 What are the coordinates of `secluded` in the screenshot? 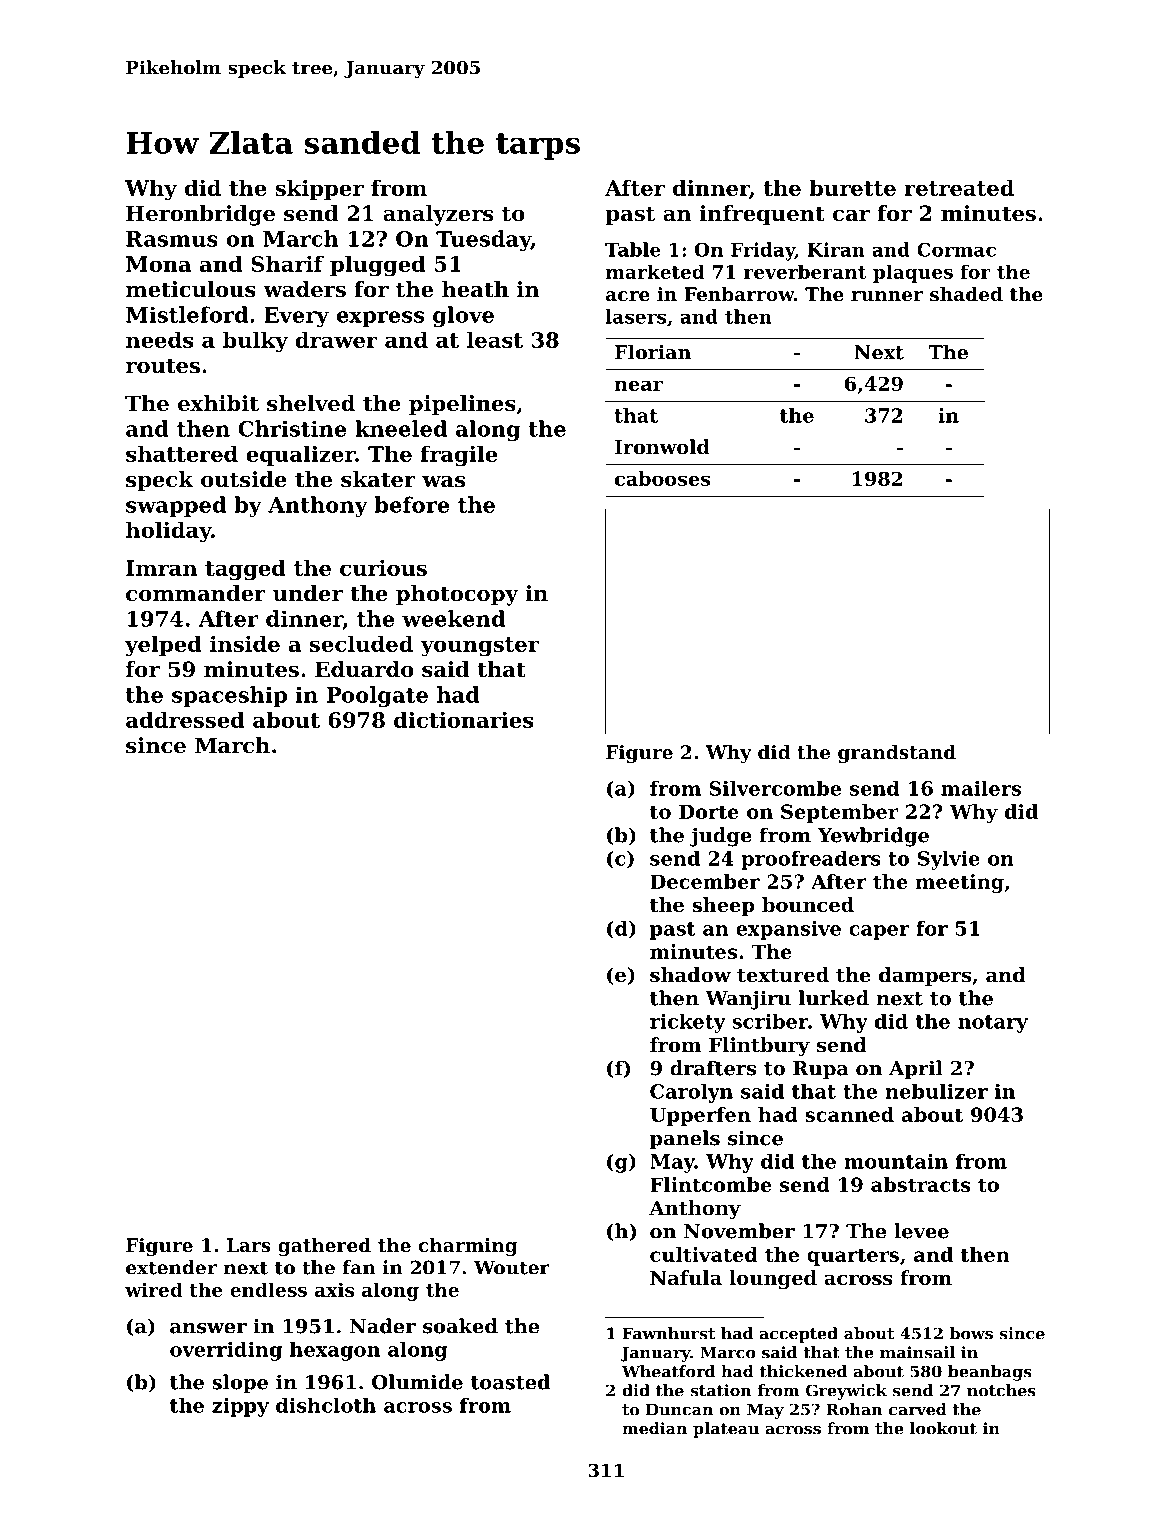 It's located at (361, 643).
